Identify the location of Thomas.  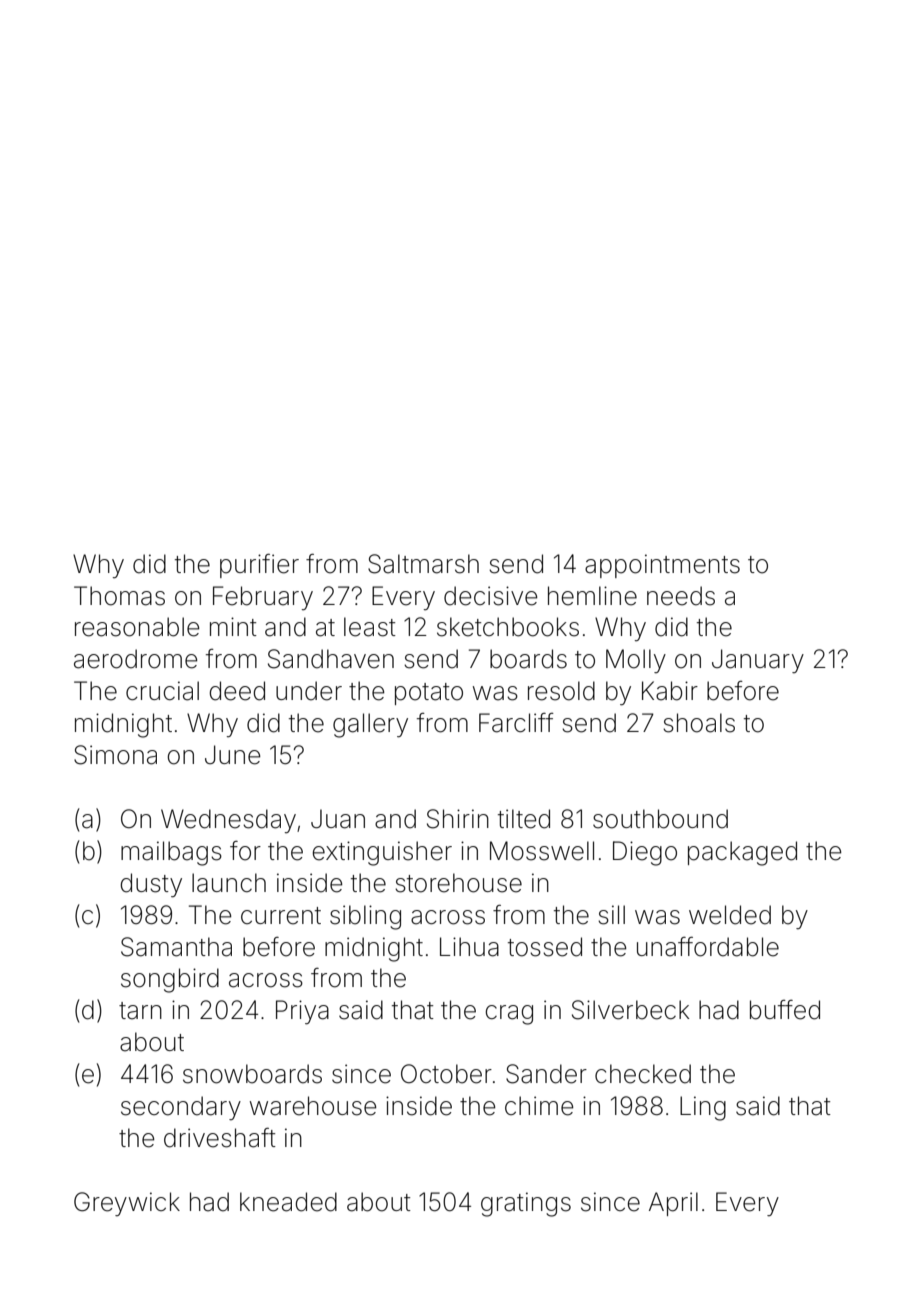
(119, 596).
